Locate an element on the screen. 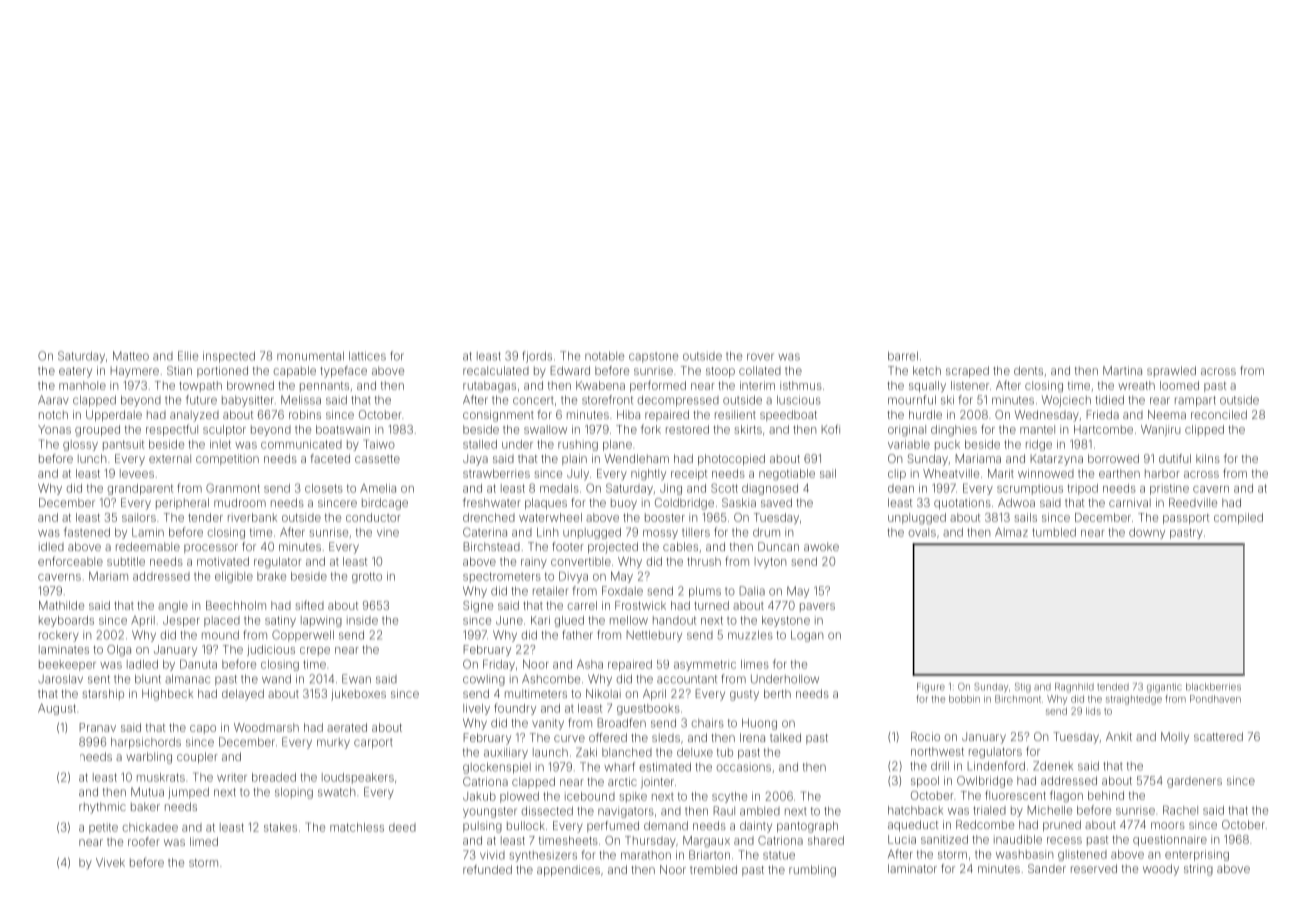 This screenshot has height=924, width=1308. downy is located at coordinates (1147, 533).
